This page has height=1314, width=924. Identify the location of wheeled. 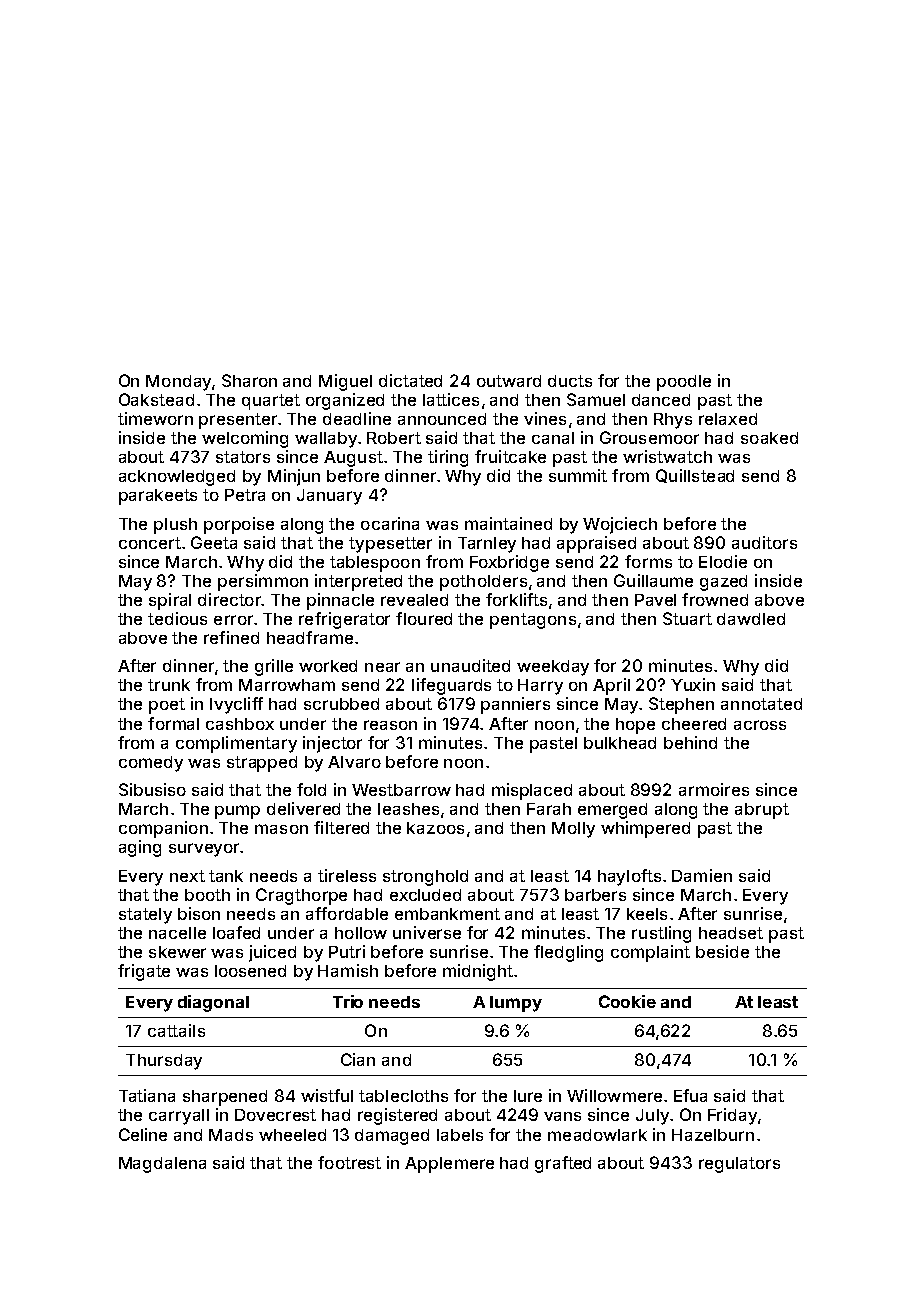
(292, 1135).
